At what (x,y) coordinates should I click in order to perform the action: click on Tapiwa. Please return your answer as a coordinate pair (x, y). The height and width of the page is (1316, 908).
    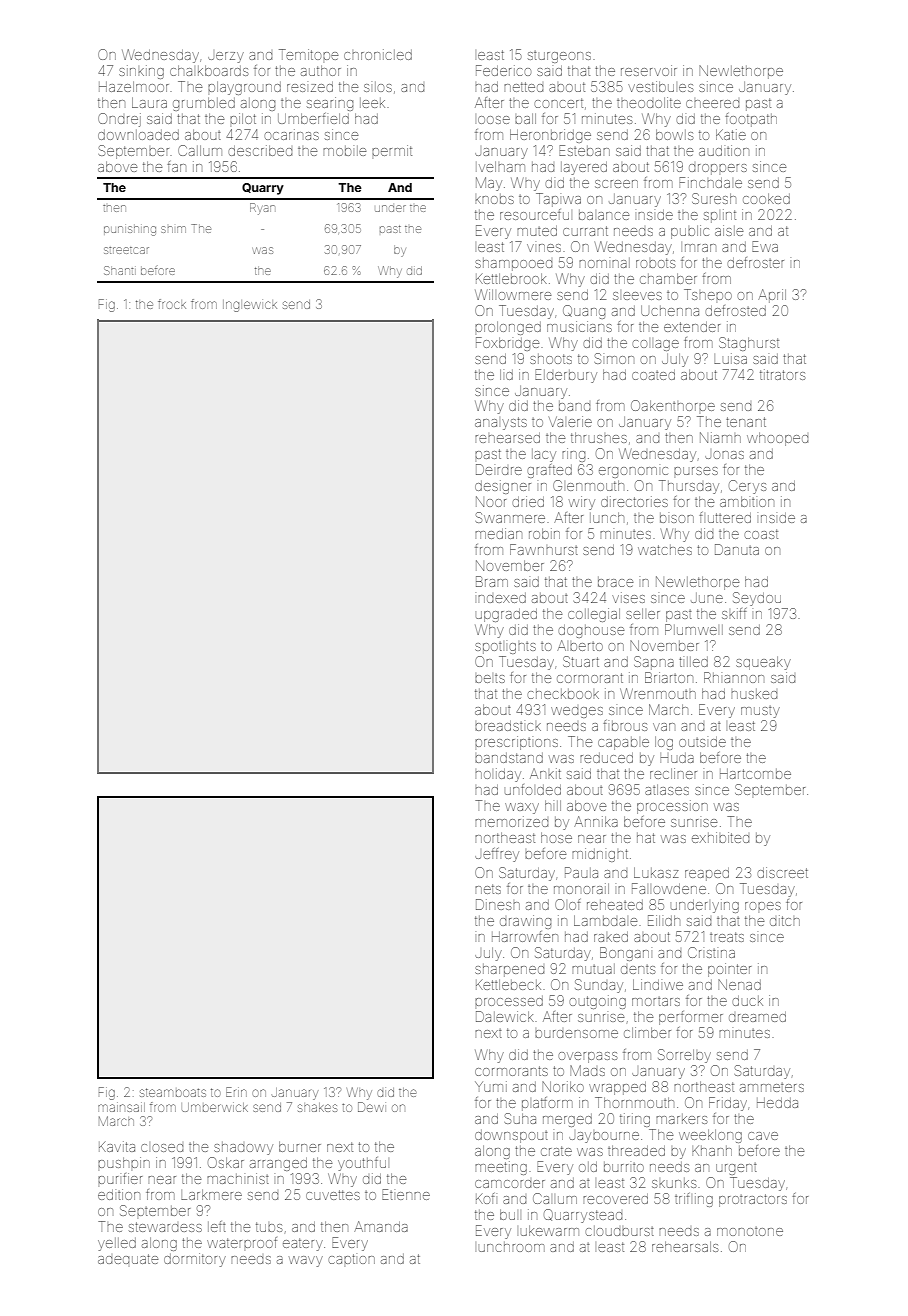
    Looking at the image, I should click on (558, 200).
